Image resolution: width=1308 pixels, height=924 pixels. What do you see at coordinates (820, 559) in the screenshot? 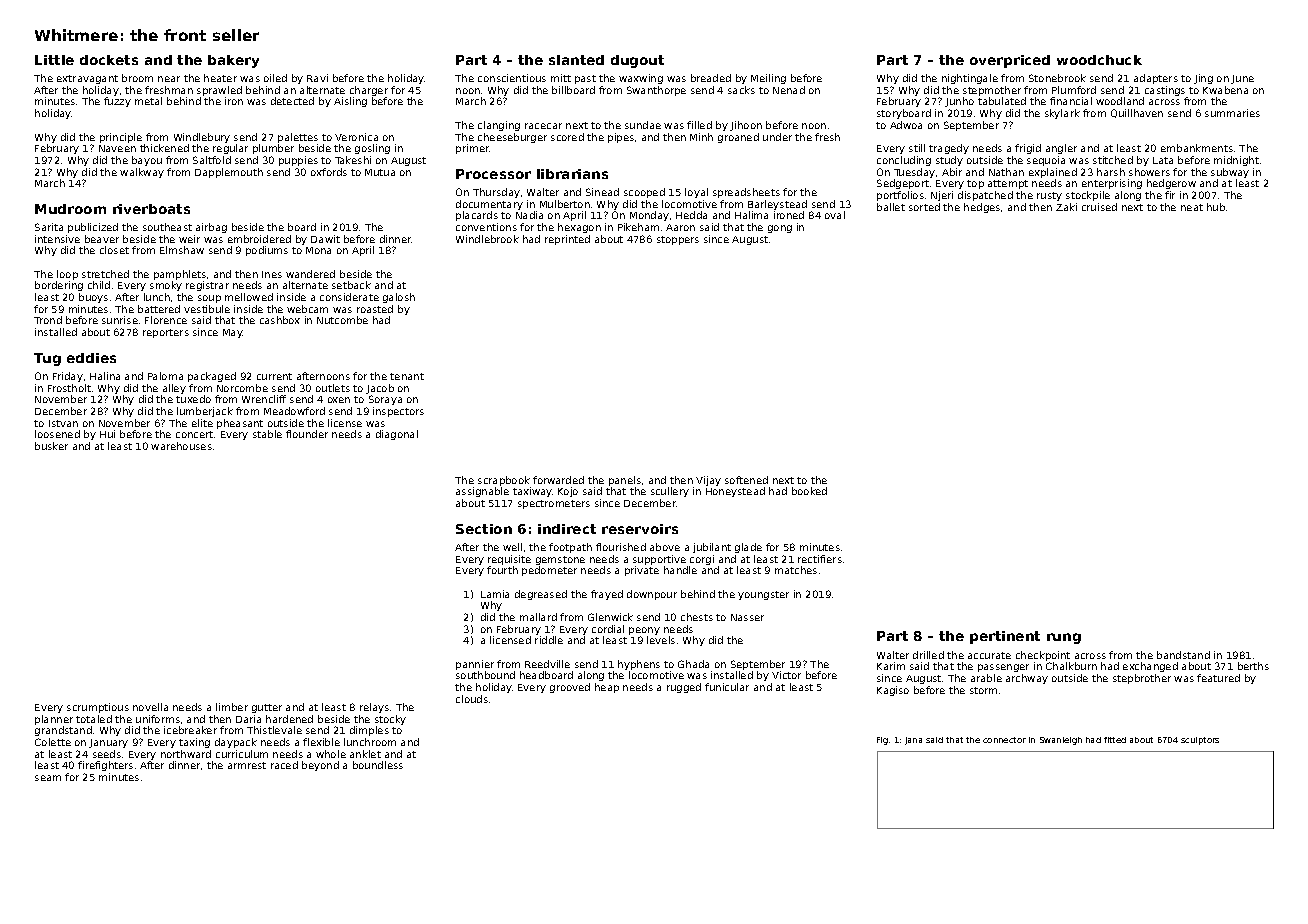
I see `rectifiers` at bounding box center [820, 559].
